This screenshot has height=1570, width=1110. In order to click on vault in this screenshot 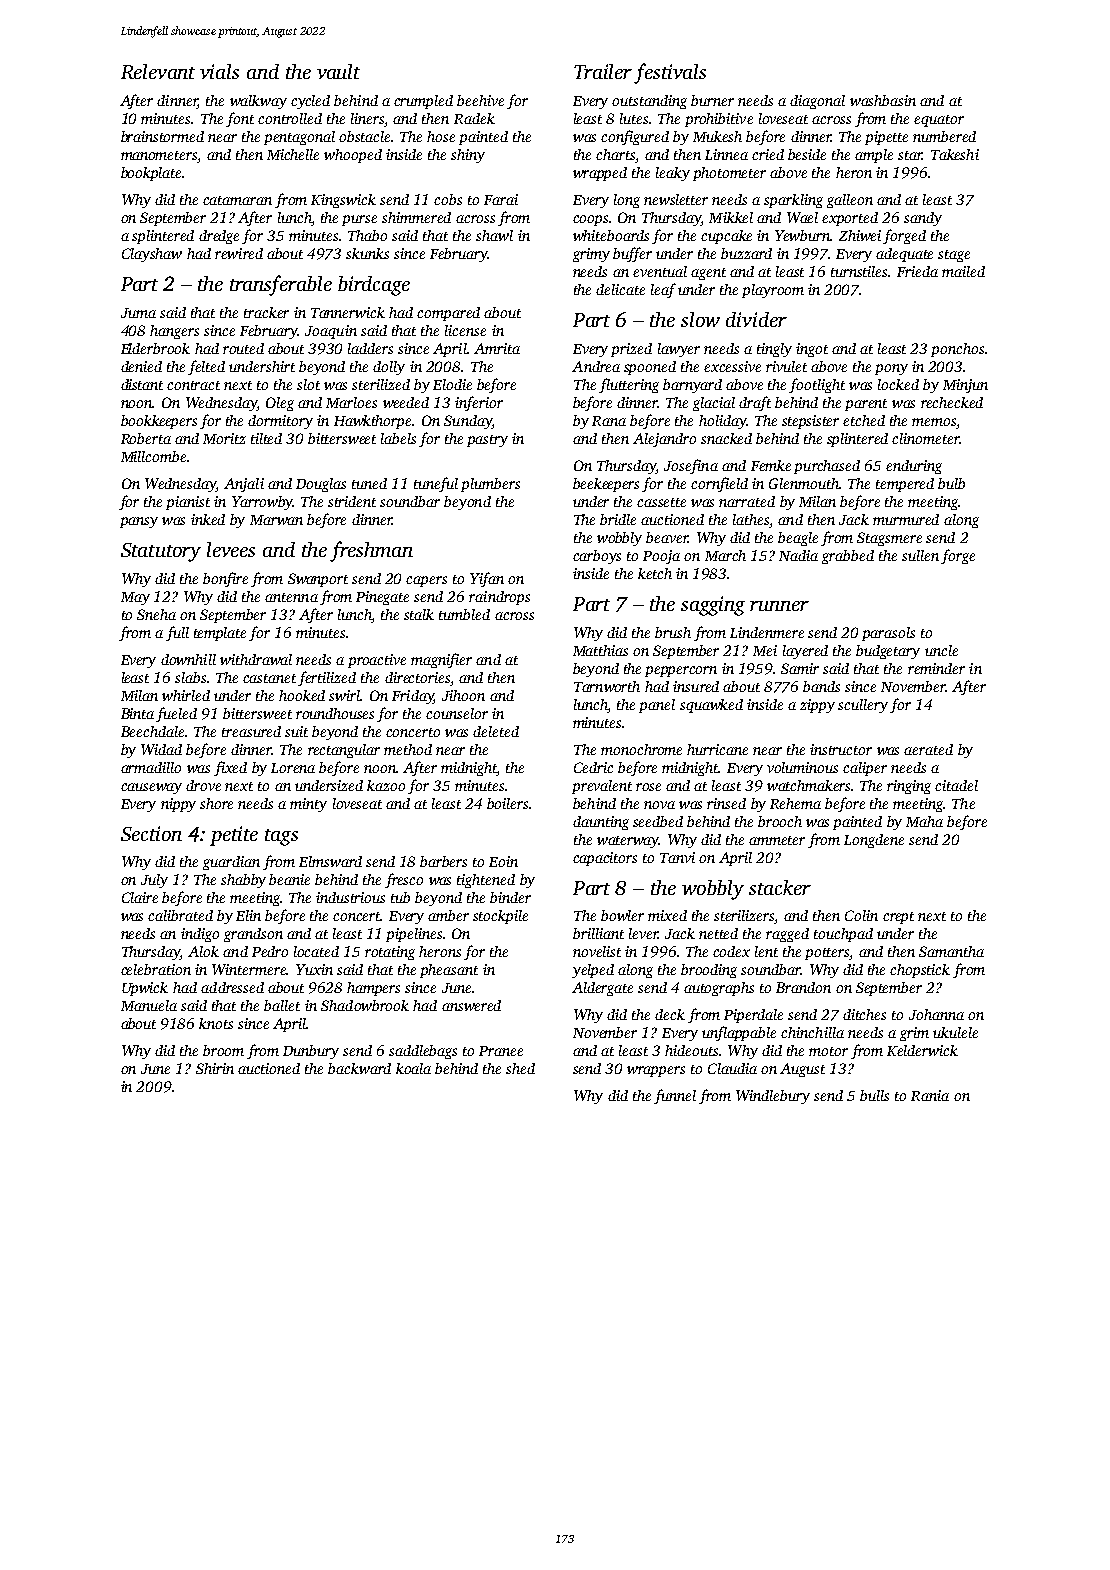, I will do `click(338, 71)`.
